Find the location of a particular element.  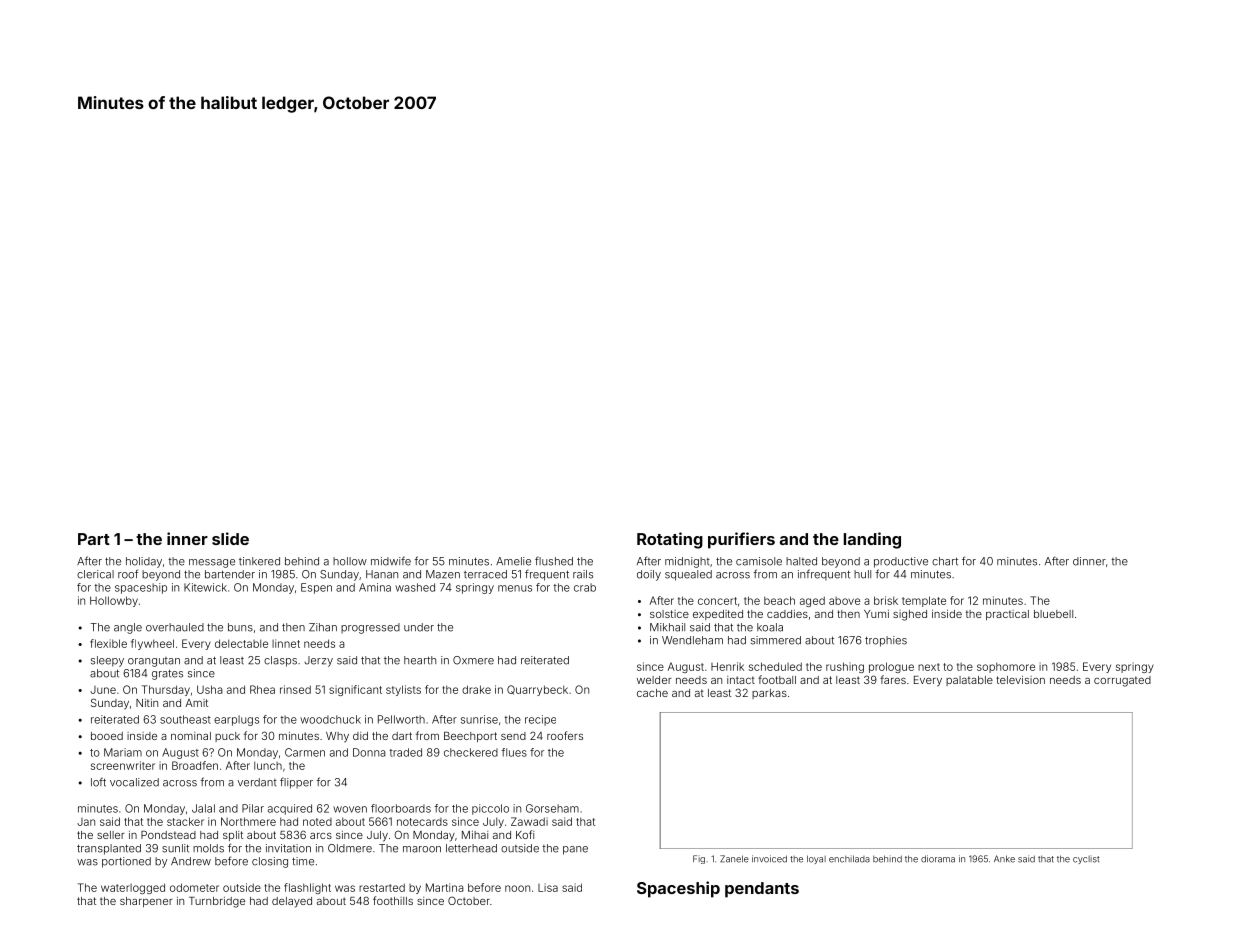

noted is located at coordinates (317, 822).
